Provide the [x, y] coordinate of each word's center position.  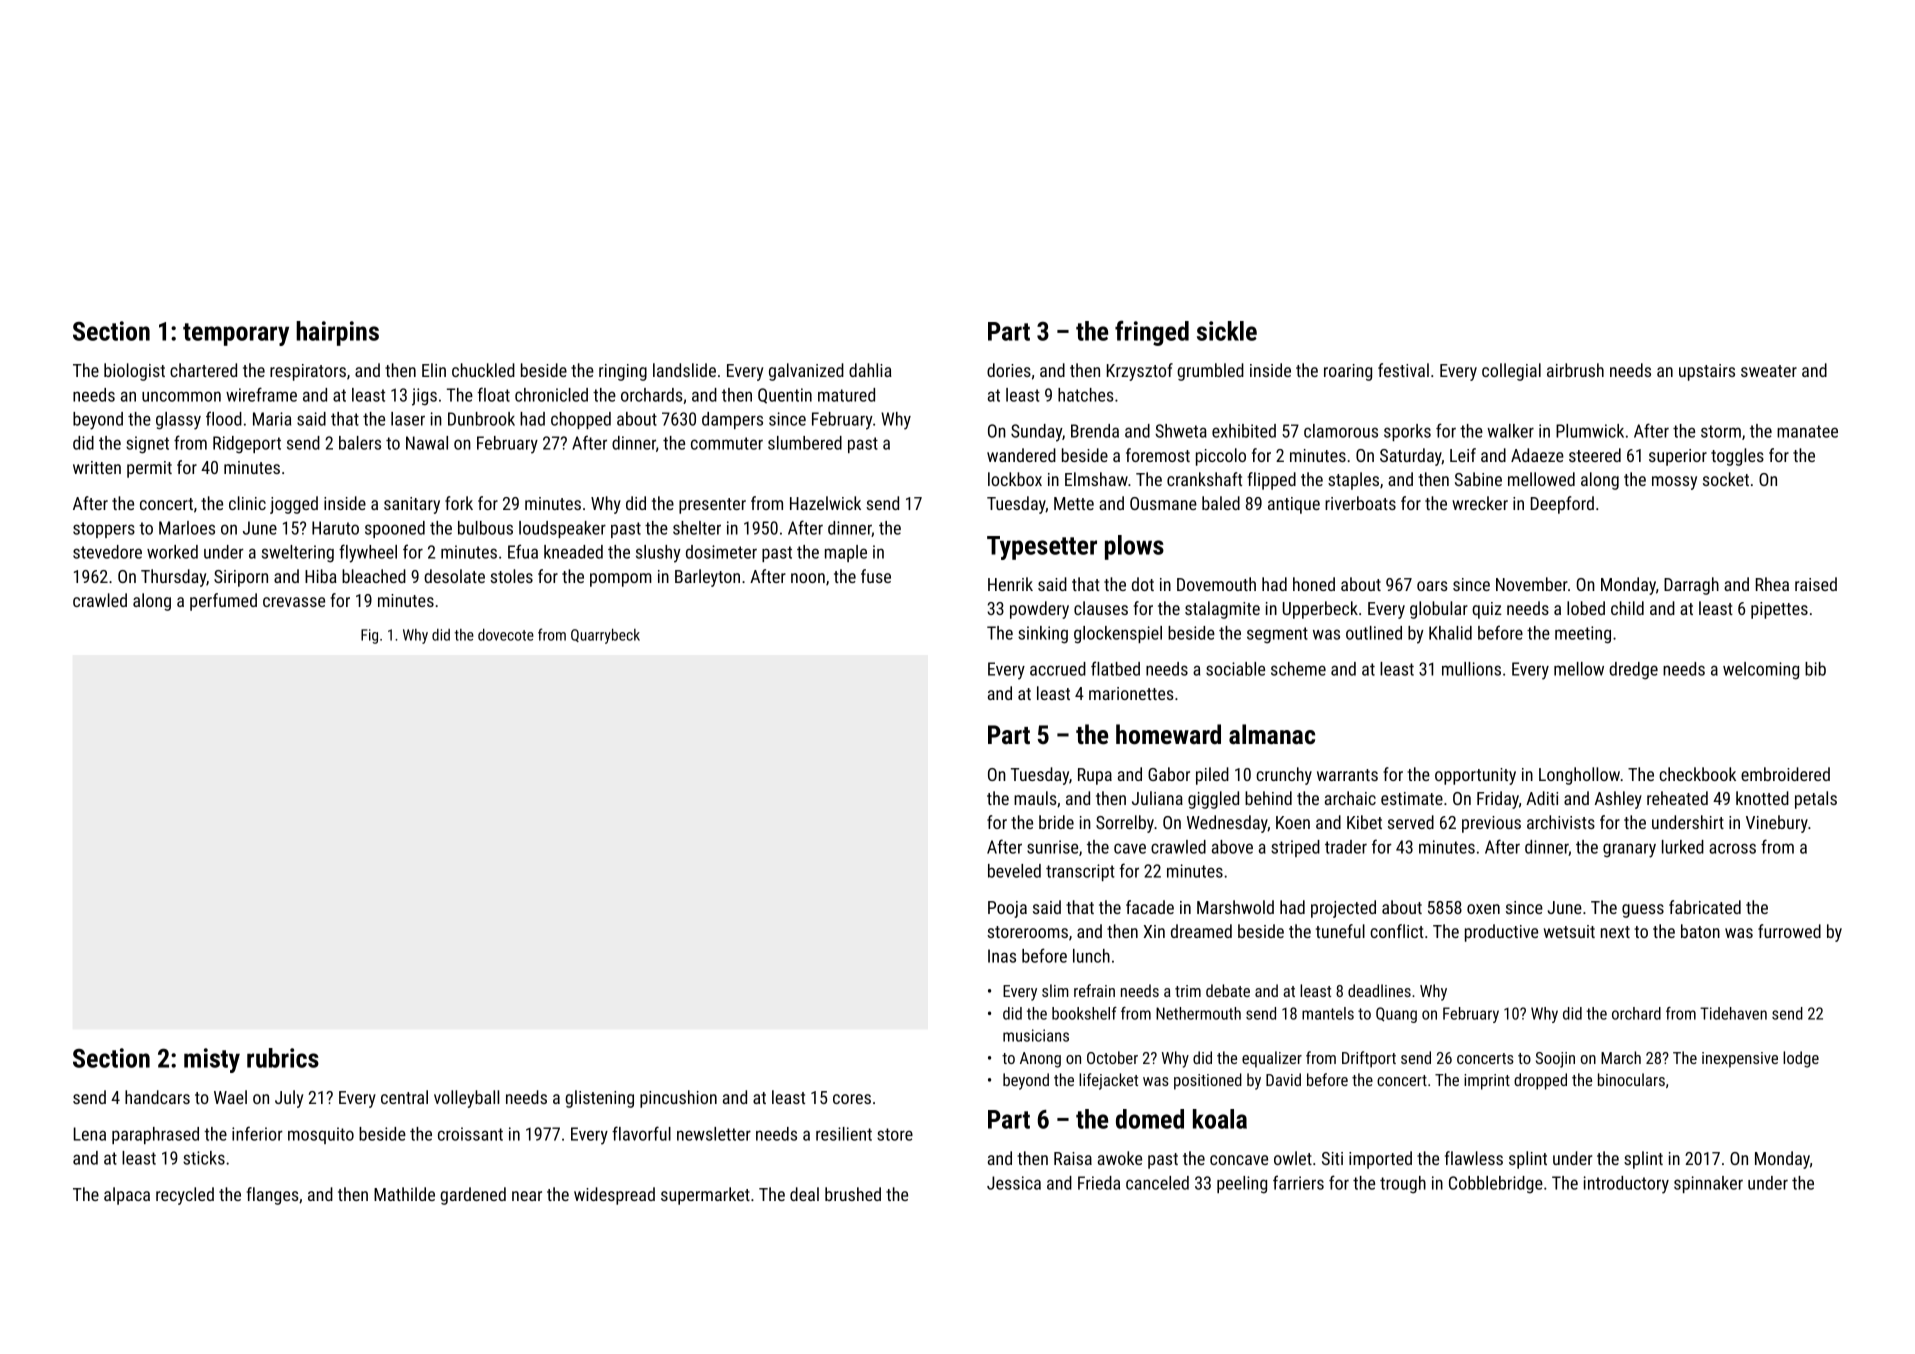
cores [852, 1099]
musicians [1036, 1035]
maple [846, 553]
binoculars [1631, 1079]
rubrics [283, 1058]
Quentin [785, 396]
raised [1816, 584]
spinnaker [1708, 1184]
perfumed [223, 602]
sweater [1769, 371]
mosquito [321, 1135]
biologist [134, 372]
